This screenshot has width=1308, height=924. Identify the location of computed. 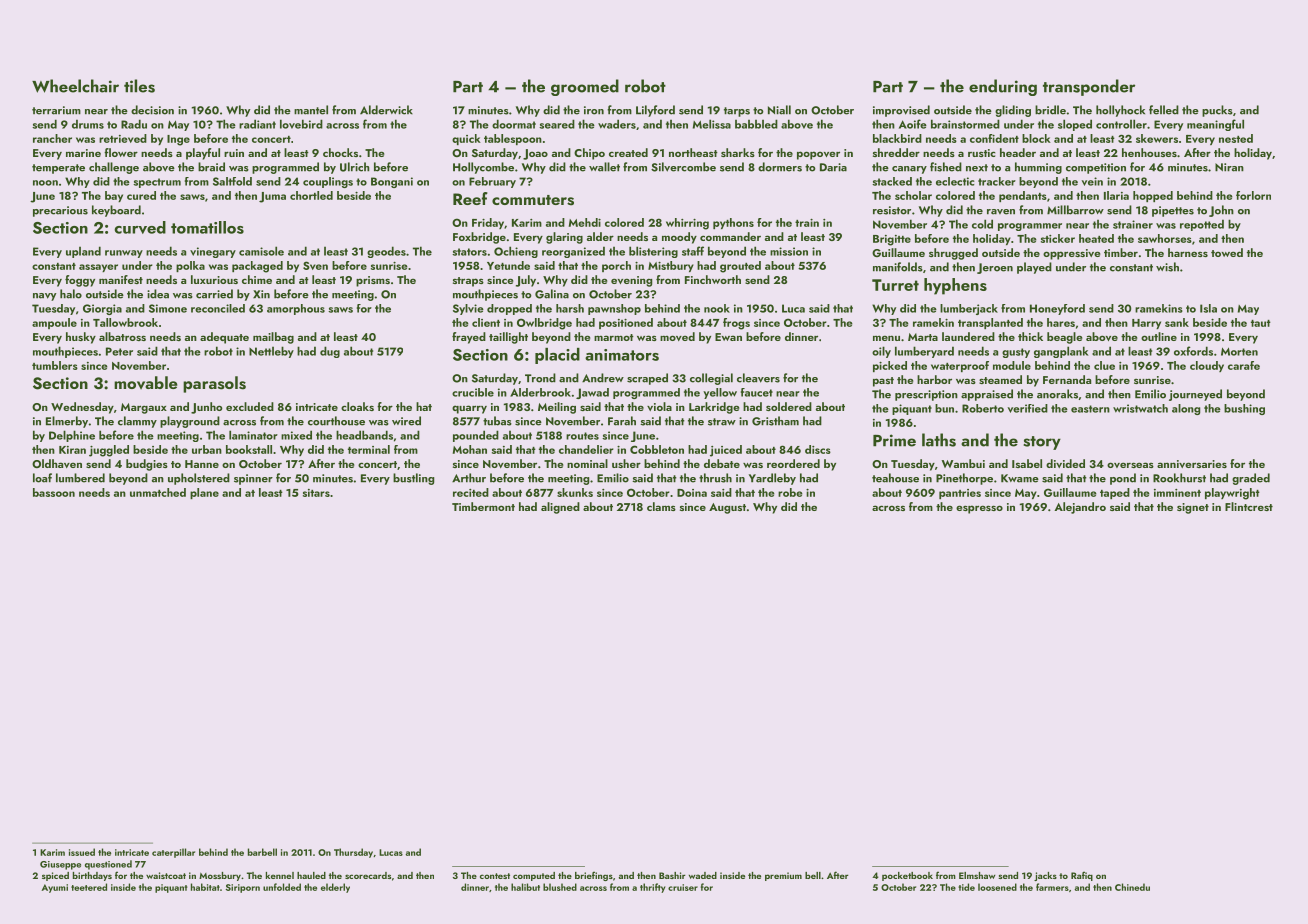
(534, 876).
